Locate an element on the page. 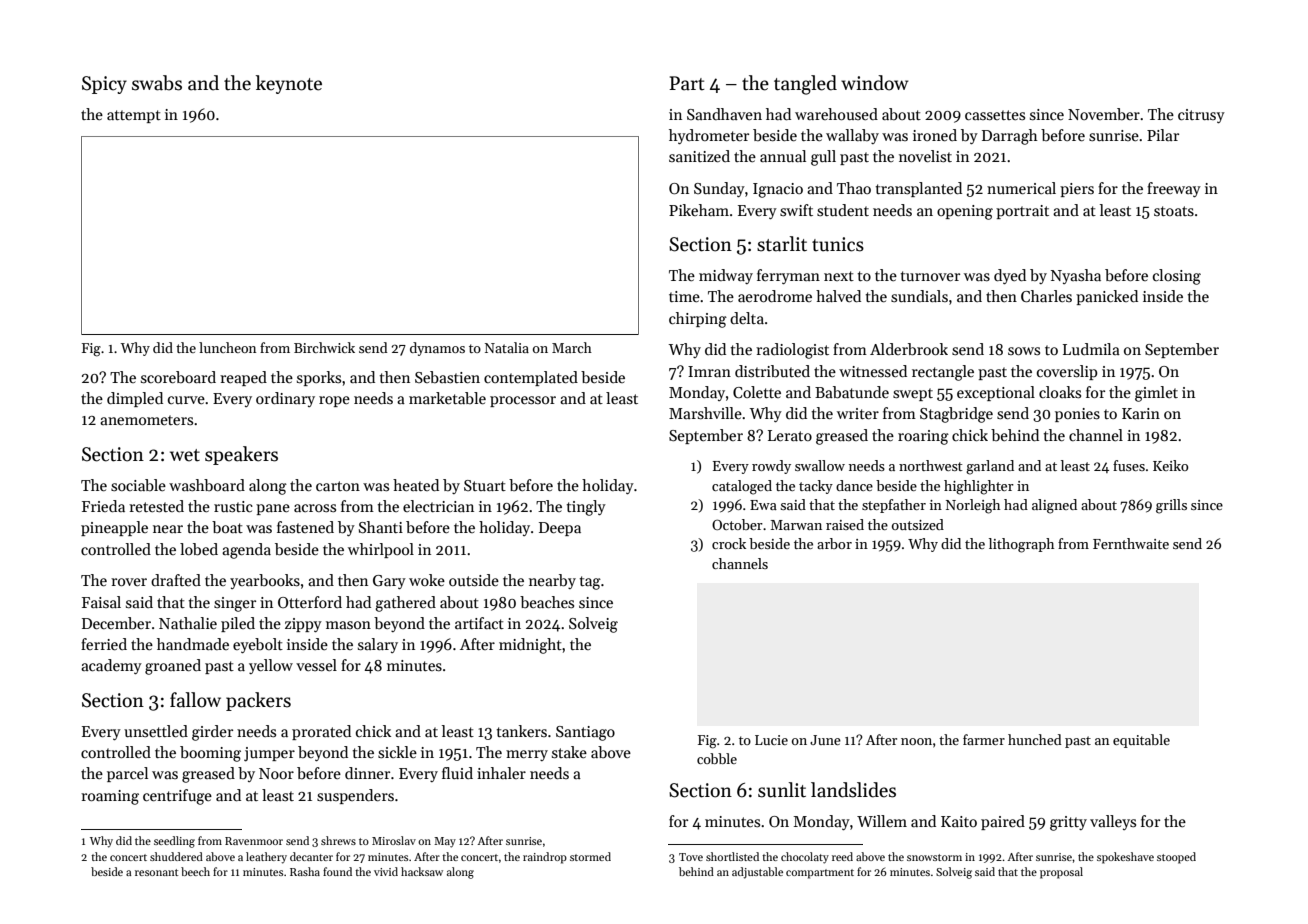 The image size is (1308, 924). Charles is located at coordinates (1046, 296).
